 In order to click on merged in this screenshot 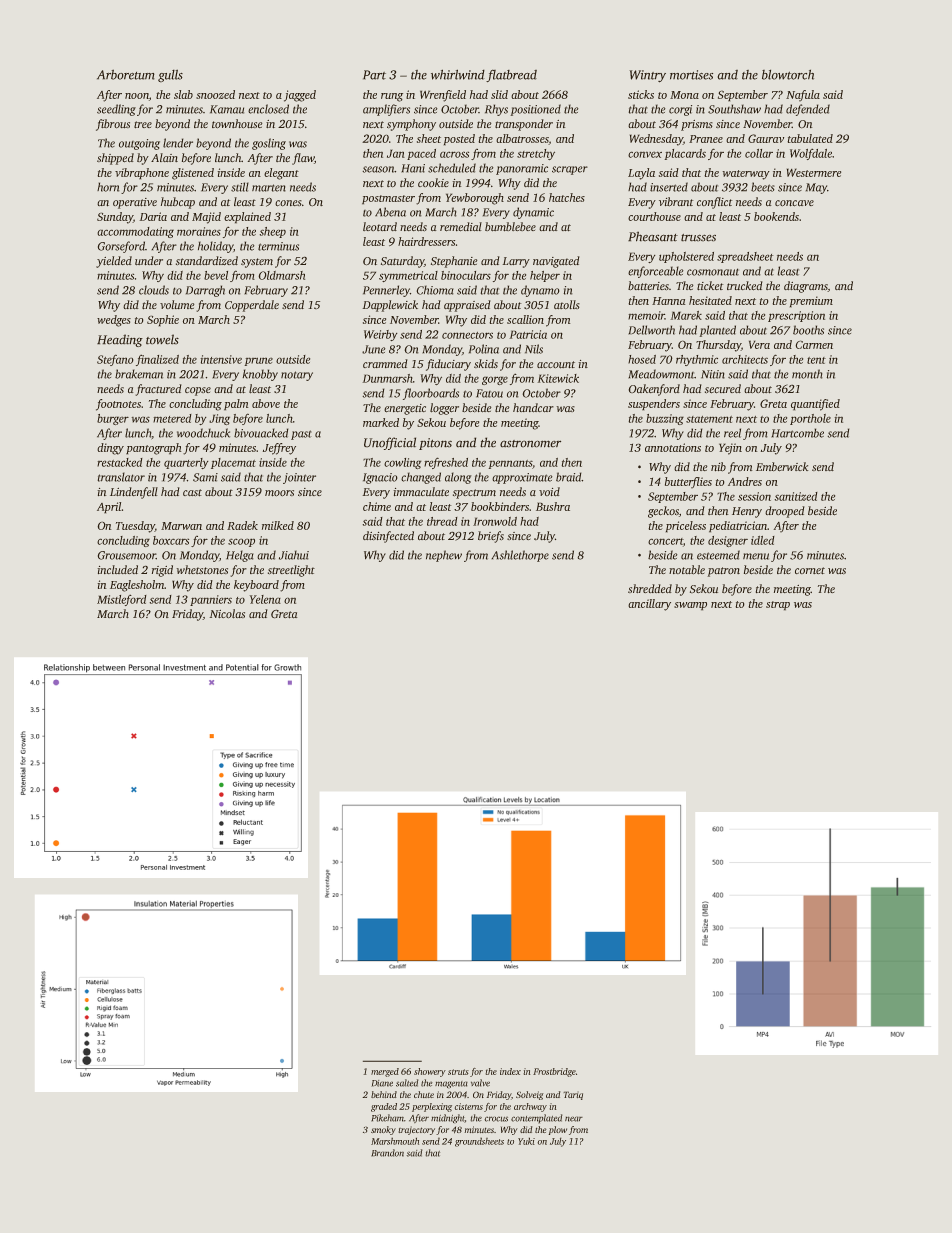, I will do `click(385, 1072)`.
